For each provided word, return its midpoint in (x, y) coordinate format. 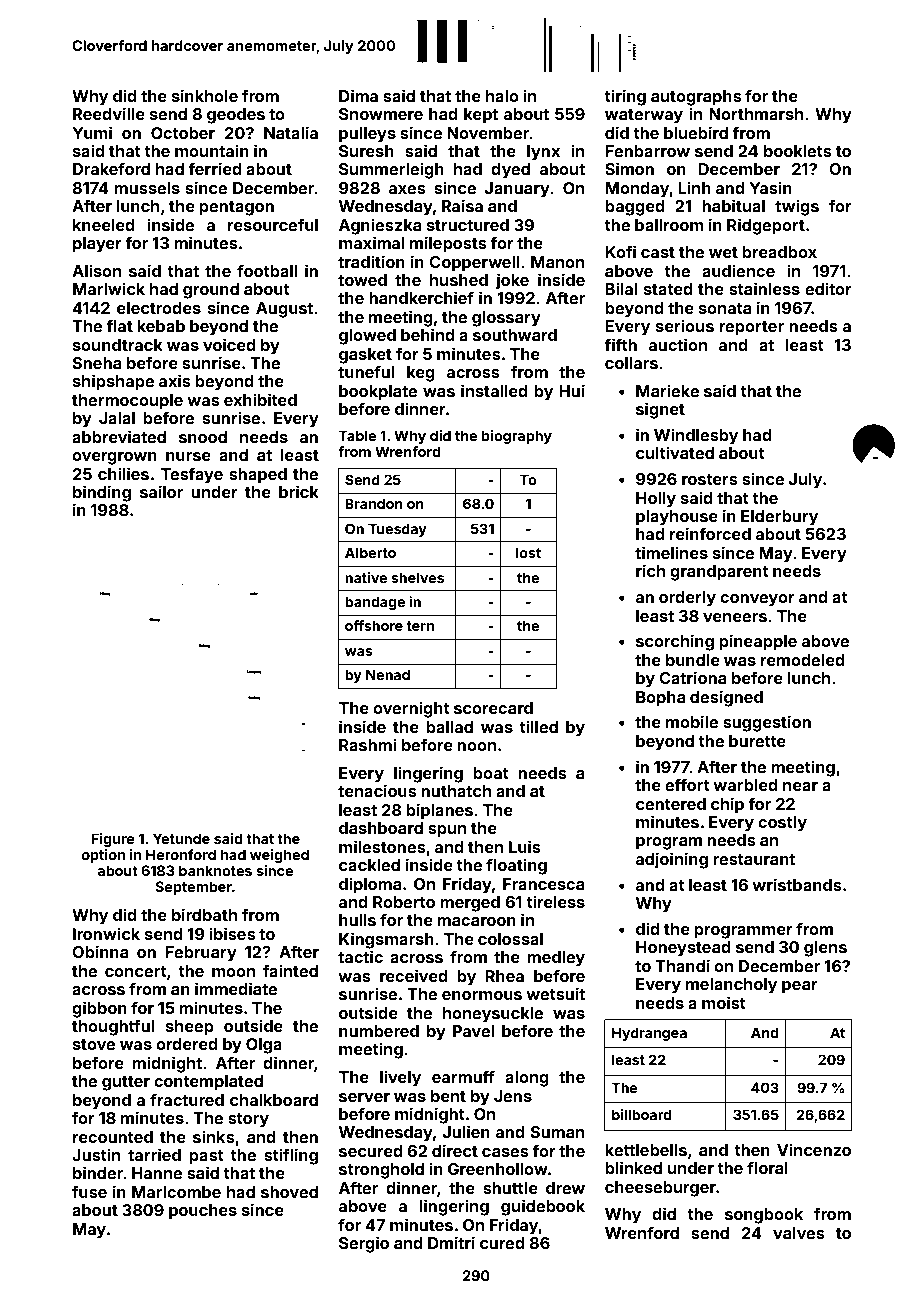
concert (136, 971)
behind (428, 334)
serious (685, 325)
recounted (113, 1137)
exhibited (260, 399)
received (414, 975)
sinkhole (205, 95)
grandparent (719, 573)
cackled (369, 865)
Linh (694, 187)
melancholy (731, 986)
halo (502, 96)
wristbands (797, 884)
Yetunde (181, 838)
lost (528, 552)
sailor (161, 491)
